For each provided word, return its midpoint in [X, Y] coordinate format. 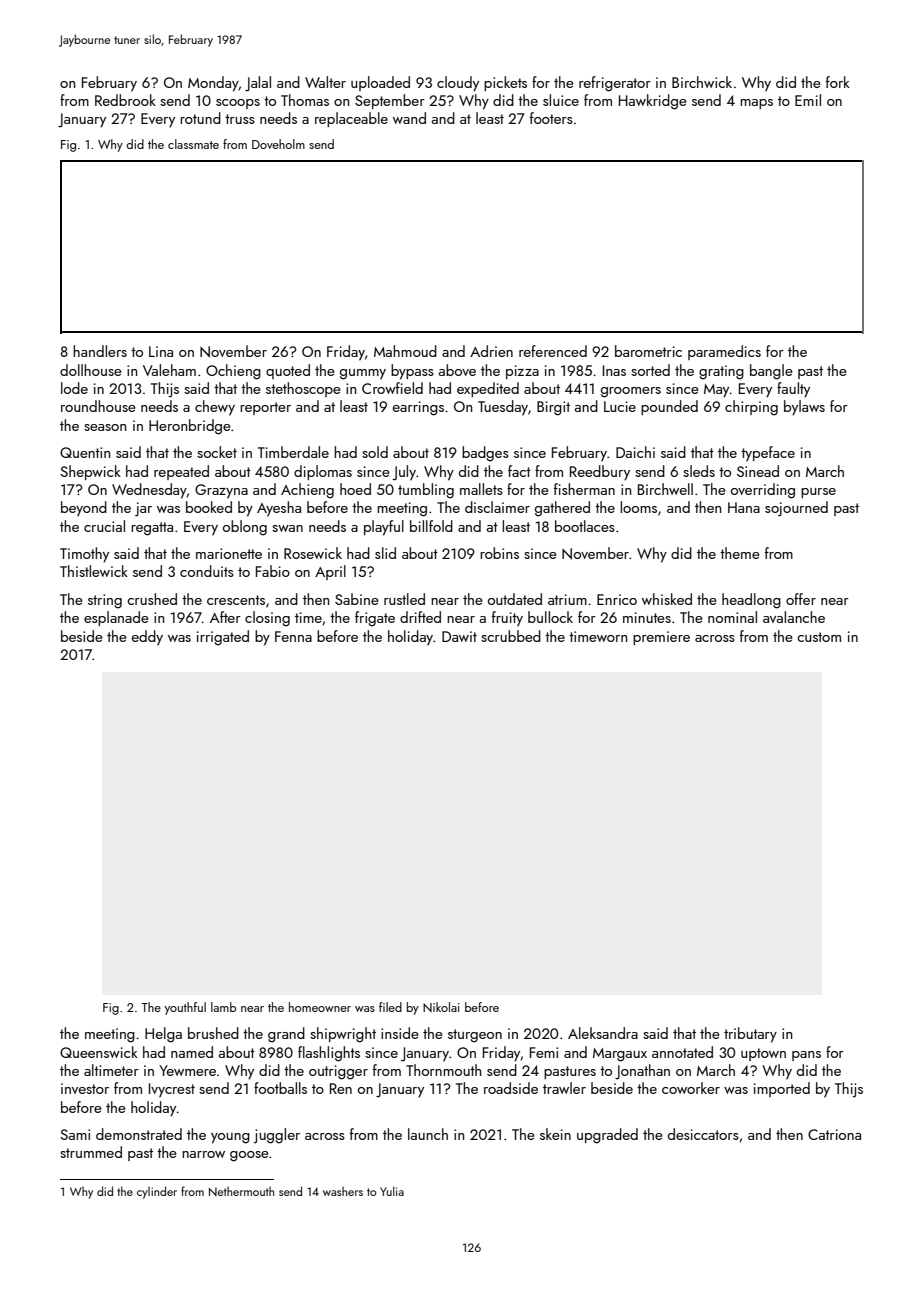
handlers [100, 351]
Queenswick [99, 1052]
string [105, 601]
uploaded [380, 83]
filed [390, 1007]
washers [343, 1191]
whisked [667, 599]
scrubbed [511, 636]
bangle [771, 372]
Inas [614, 370]
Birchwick [702, 82]
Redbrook [125, 100]
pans [806, 1056]
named [192, 1052]
